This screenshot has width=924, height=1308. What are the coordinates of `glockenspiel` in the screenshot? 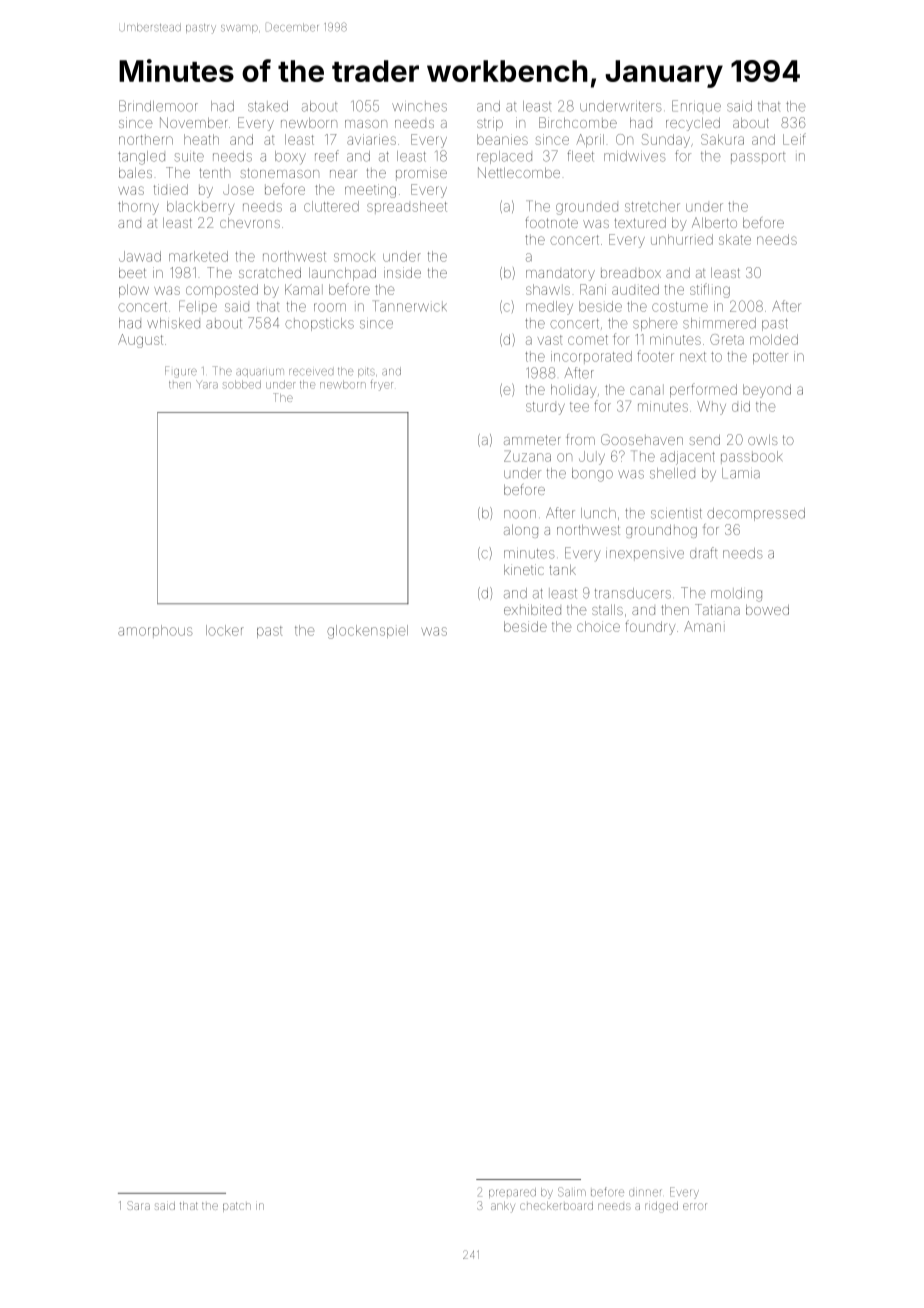 It's located at (367, 632).
